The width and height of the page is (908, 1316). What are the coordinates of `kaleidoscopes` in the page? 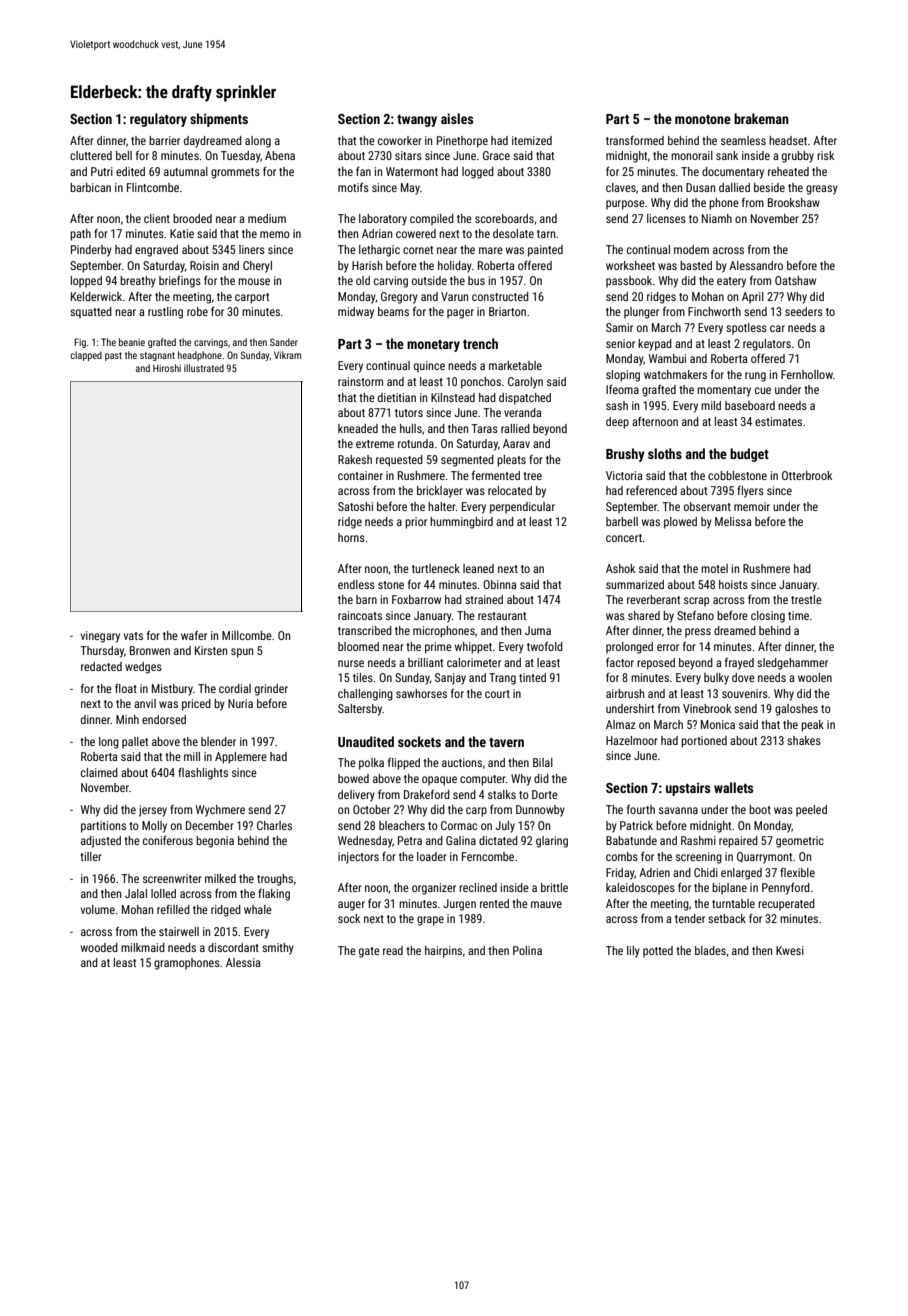 It's located at (640, 889).
